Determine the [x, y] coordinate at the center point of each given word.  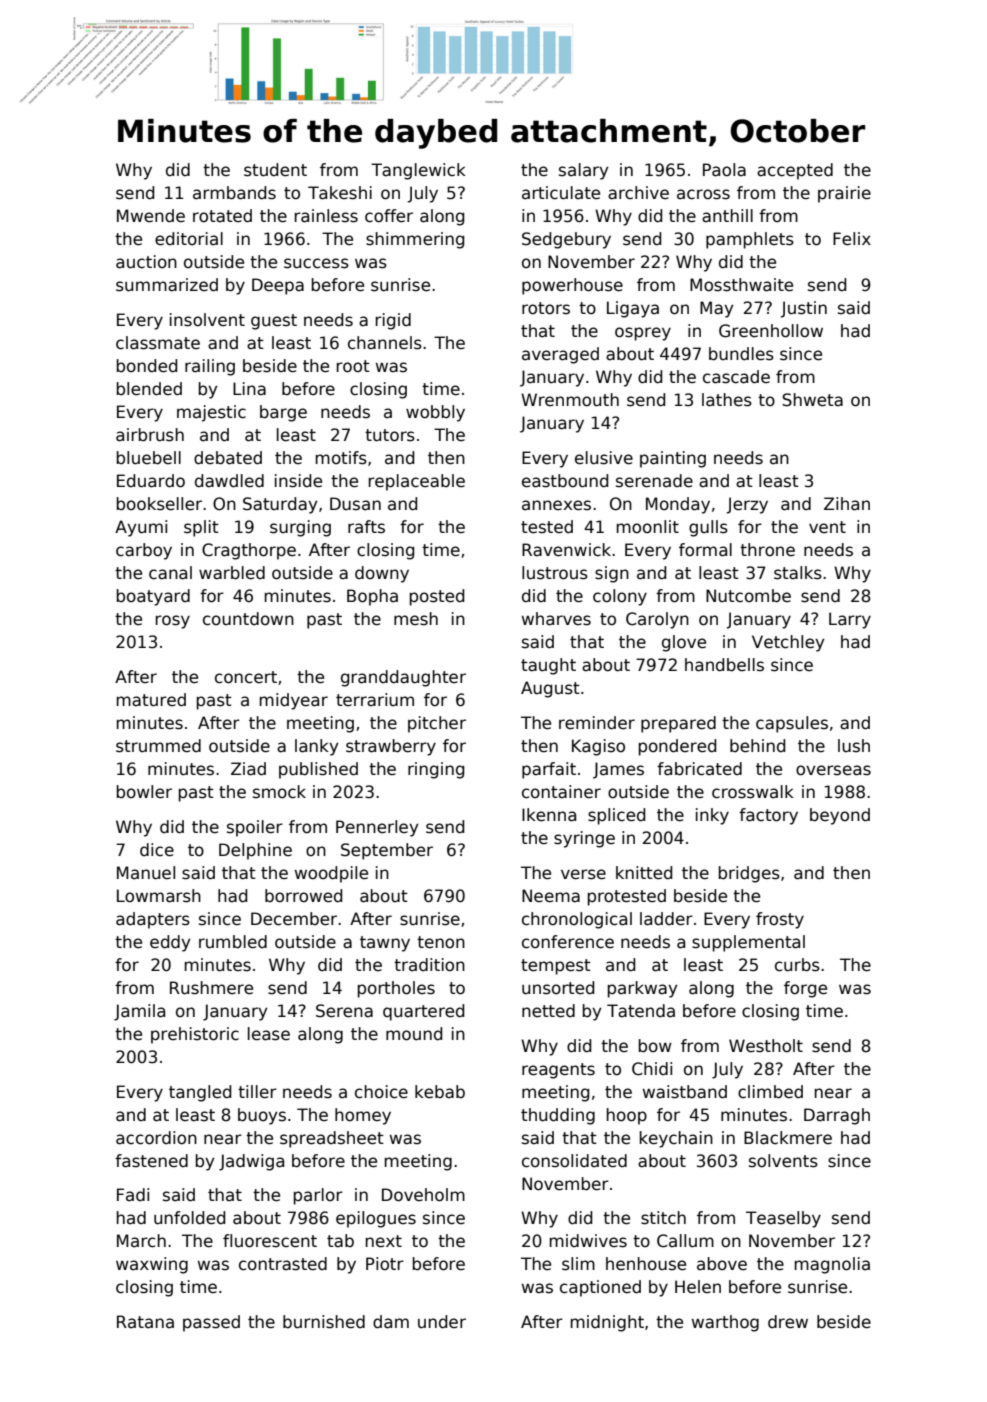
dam [391, 1322]
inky [712, 816]
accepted [795, 171]
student [275, 170]
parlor [318, 1196]
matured [151, 700]
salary [584, 171]
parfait [549, 770]
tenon [441, 942]
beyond [840, 816]
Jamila [139, 1012]
